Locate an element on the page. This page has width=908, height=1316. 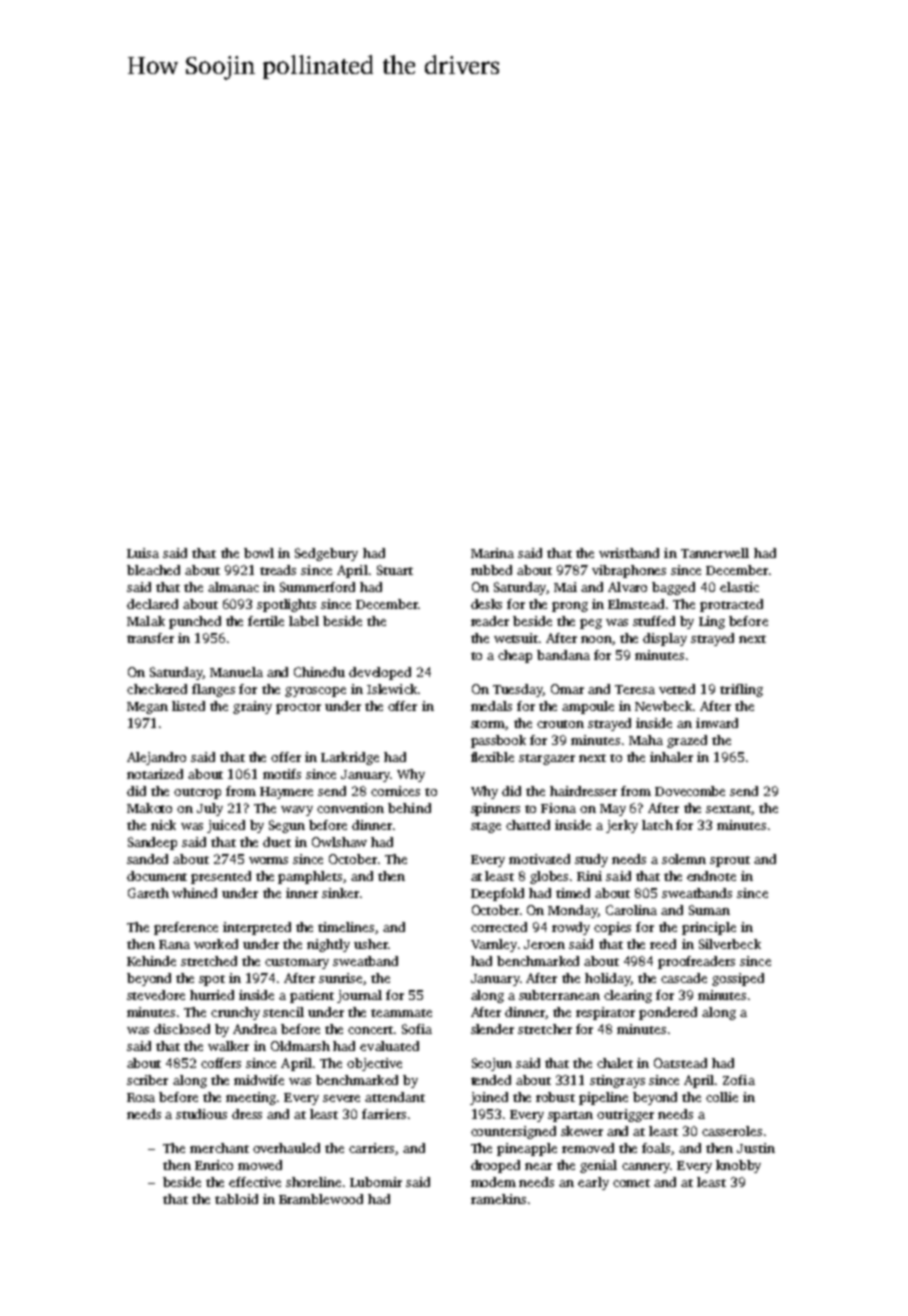
stage is located at coordinates (486, 827).
